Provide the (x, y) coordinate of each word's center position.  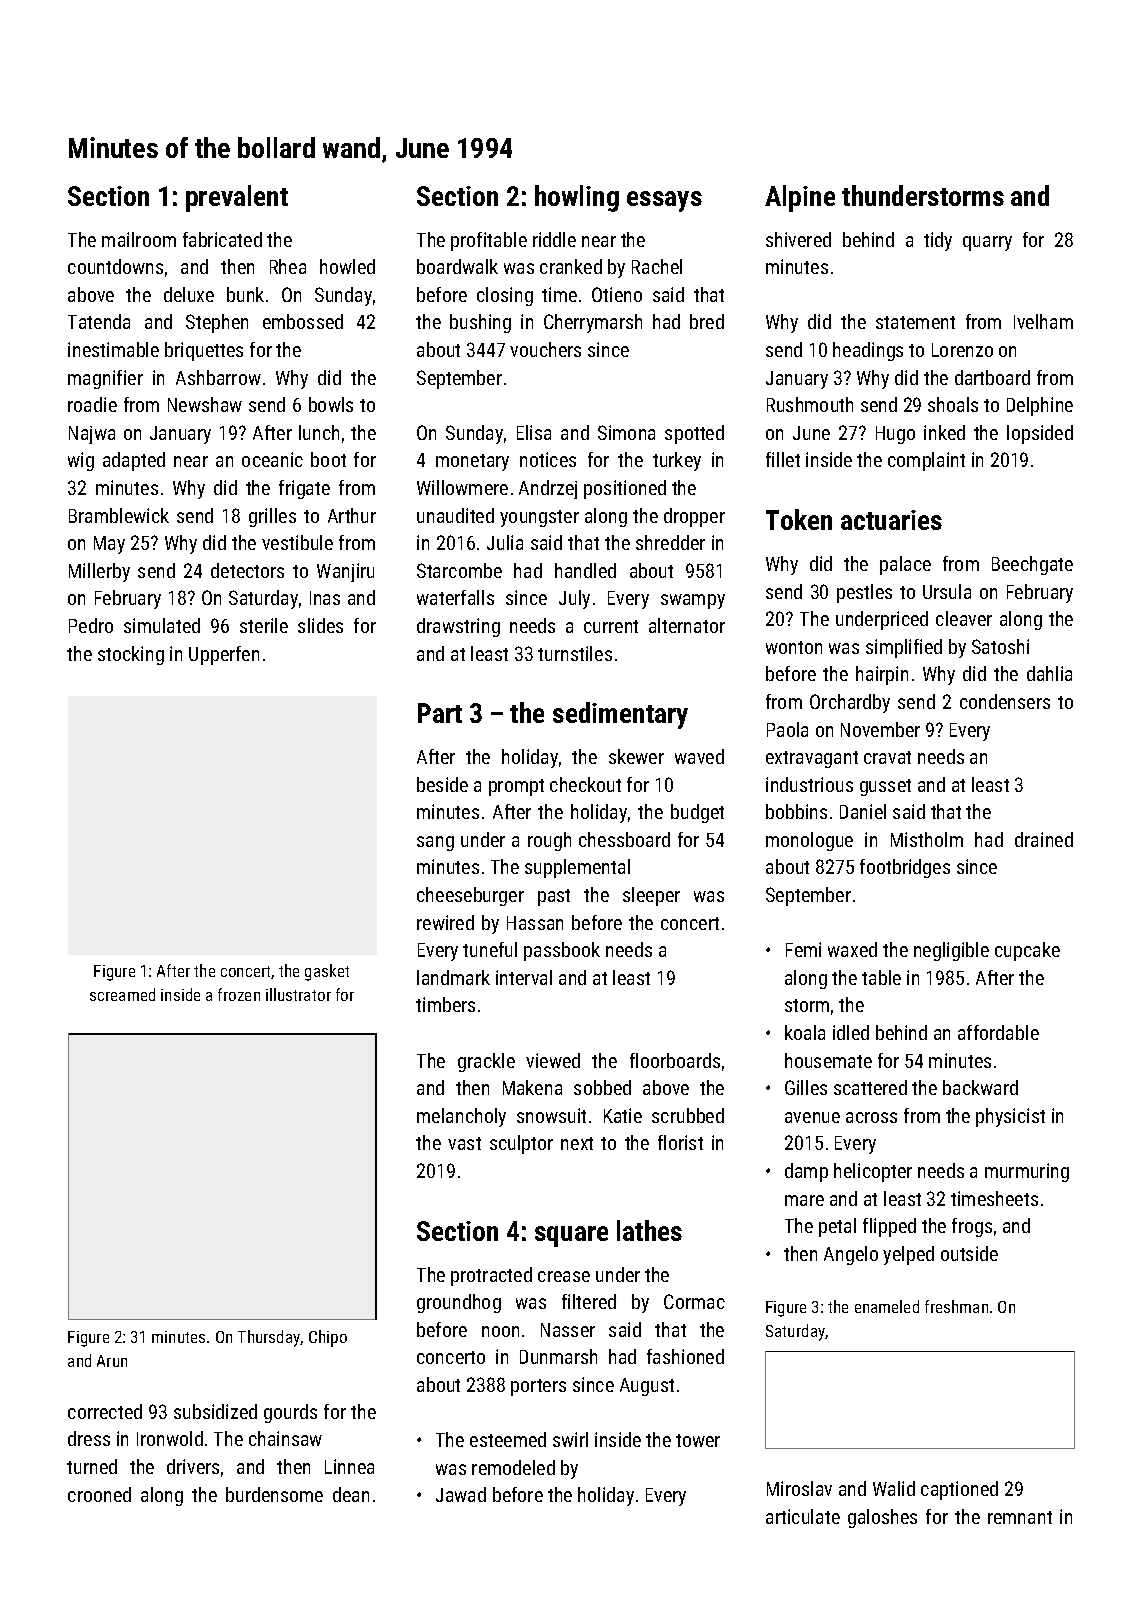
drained (1044, 839)
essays (664, 201)
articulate (803, 1516)
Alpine (800, 198)
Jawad (461, 1494)
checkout (585, 784)
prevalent (237, 198)
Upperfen (224, 655)
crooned (99, 1494)
